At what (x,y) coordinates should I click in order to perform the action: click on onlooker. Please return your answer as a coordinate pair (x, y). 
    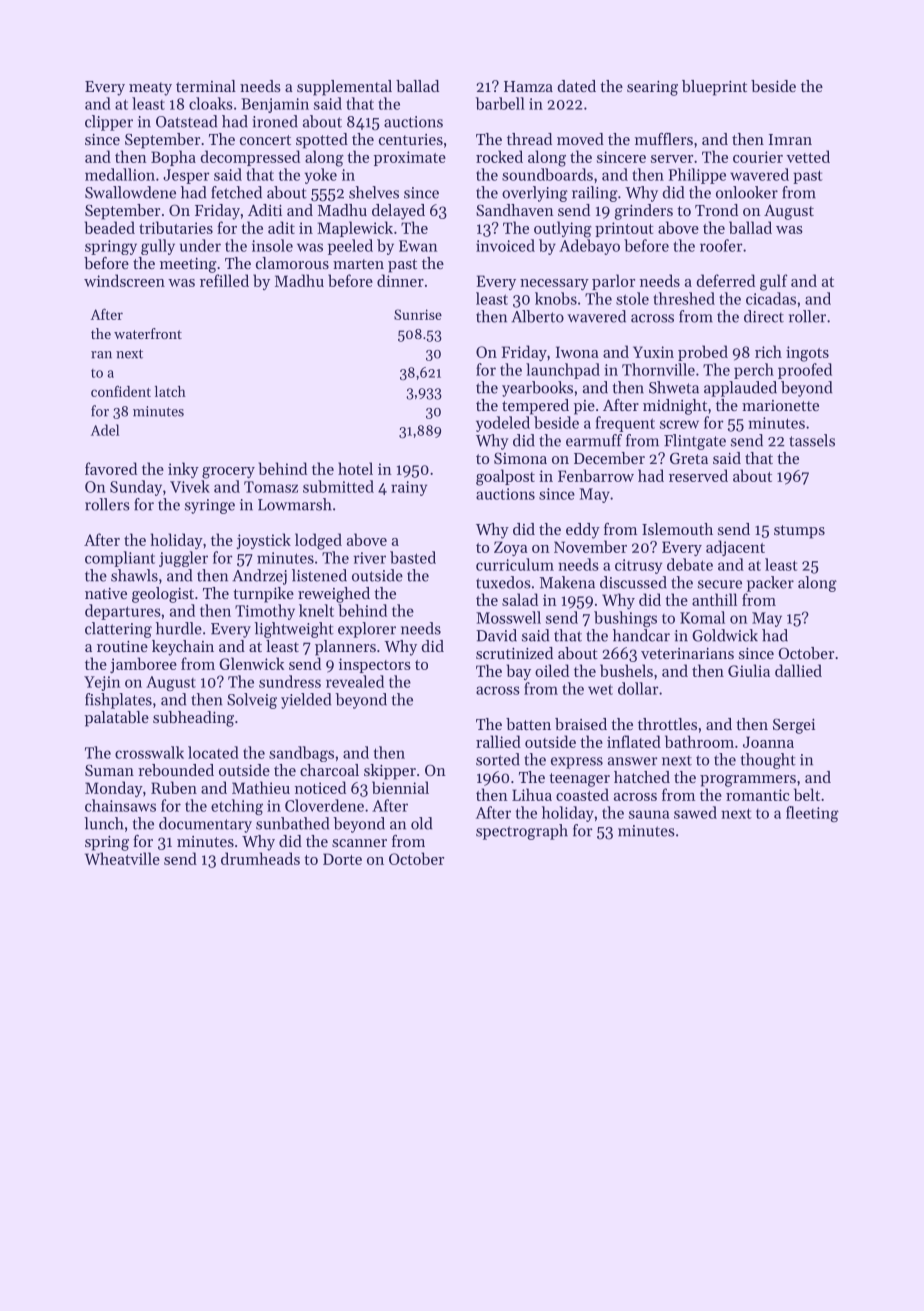
    Looking at the image, I should click on (747, 192).
